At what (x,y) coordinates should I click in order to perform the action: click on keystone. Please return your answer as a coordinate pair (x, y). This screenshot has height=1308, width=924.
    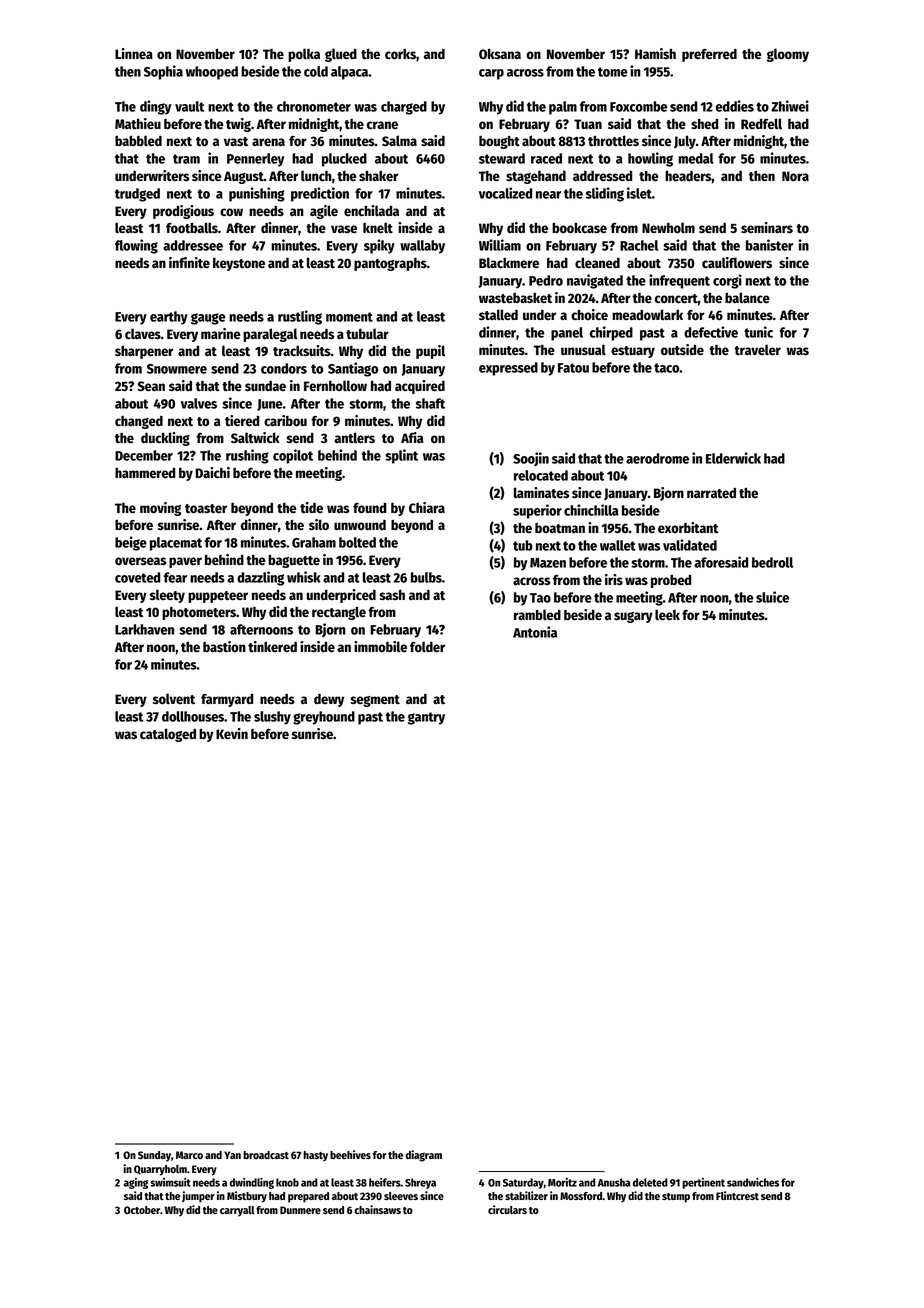
    Looking at the image, I should click on (239, 264).
